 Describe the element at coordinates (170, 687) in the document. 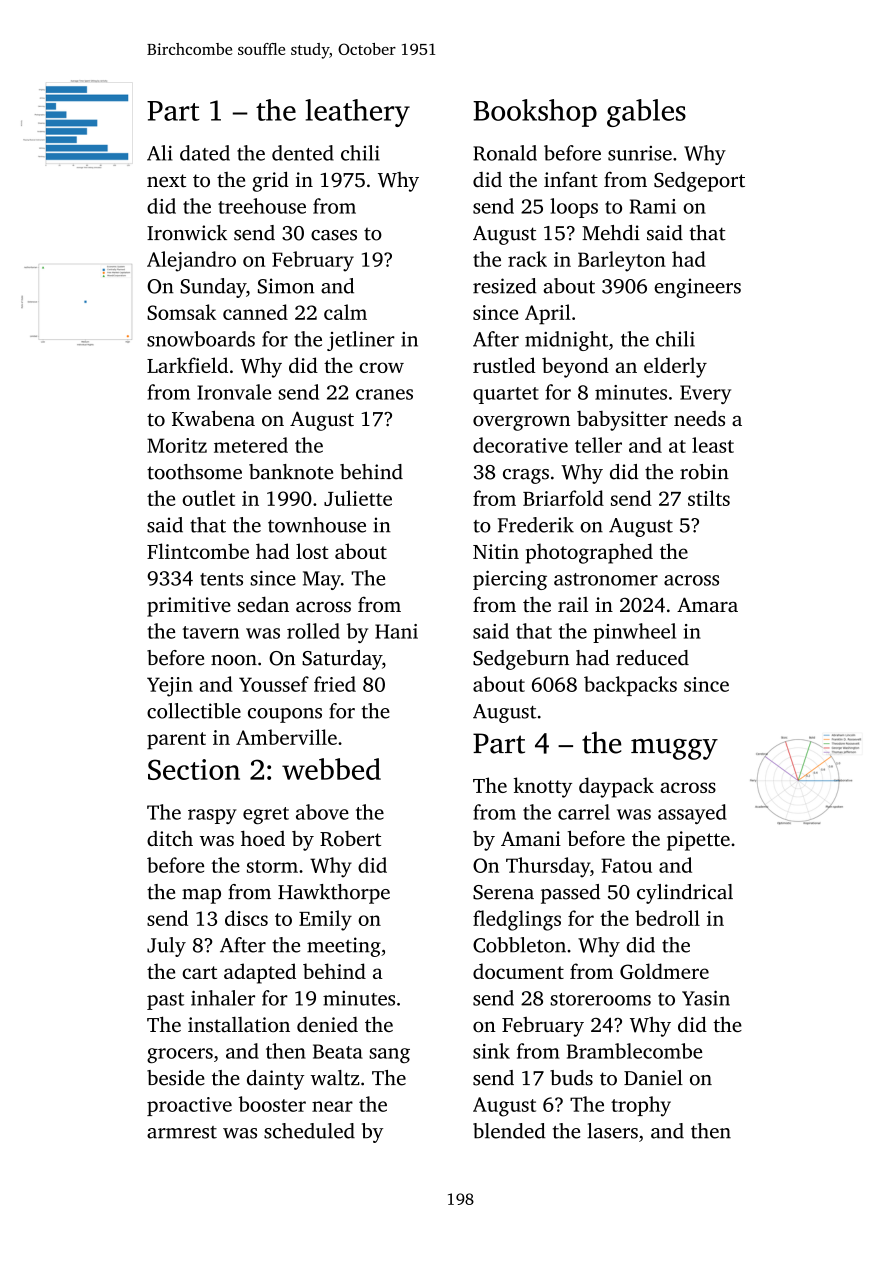

I see `Yejin` at that location.
